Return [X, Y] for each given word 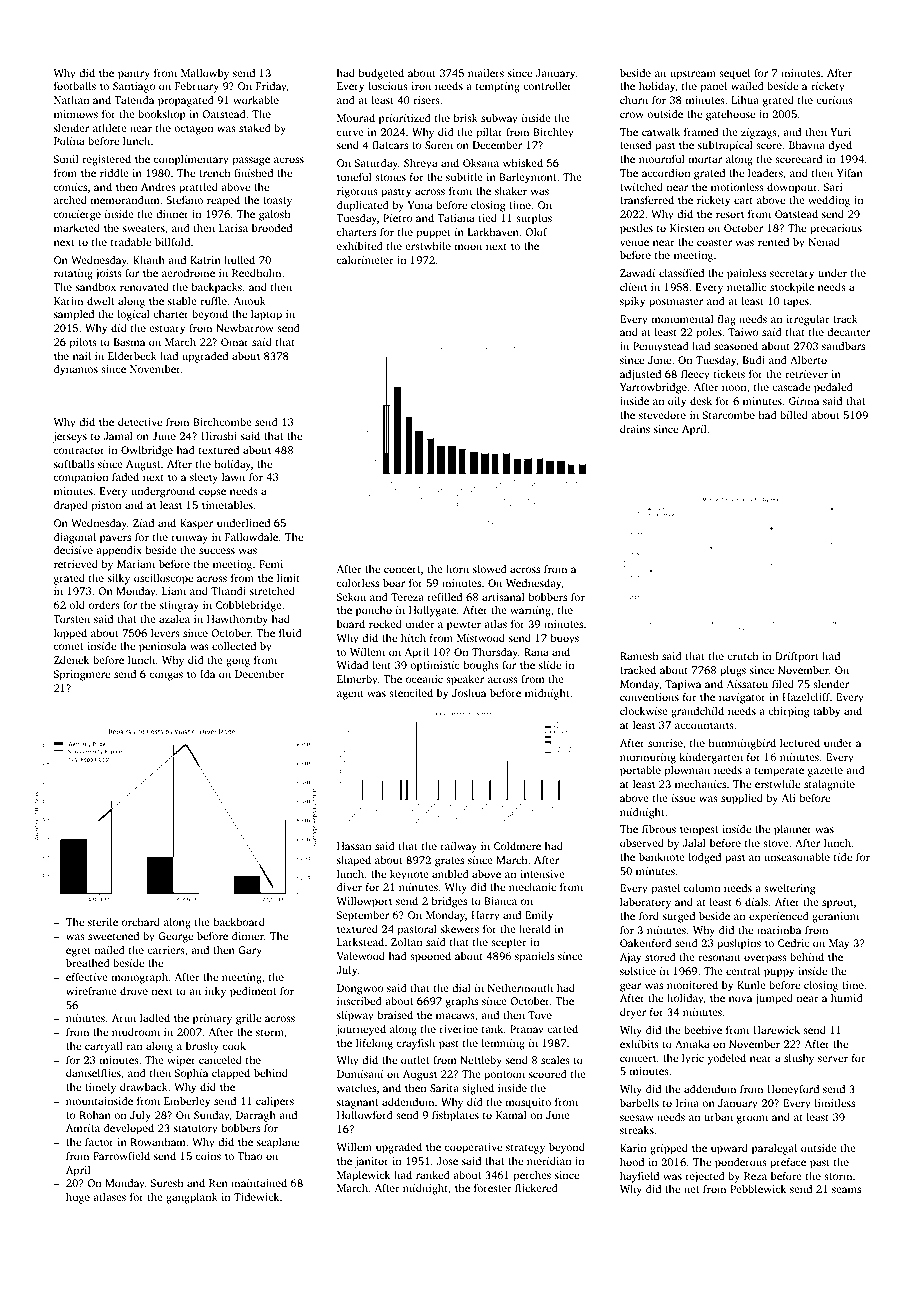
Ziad [143, 523]
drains [635, 429]
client [633, 287]
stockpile [792, 288]
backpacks [216, 288]
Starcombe [729, 415]
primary [212, 1019]
